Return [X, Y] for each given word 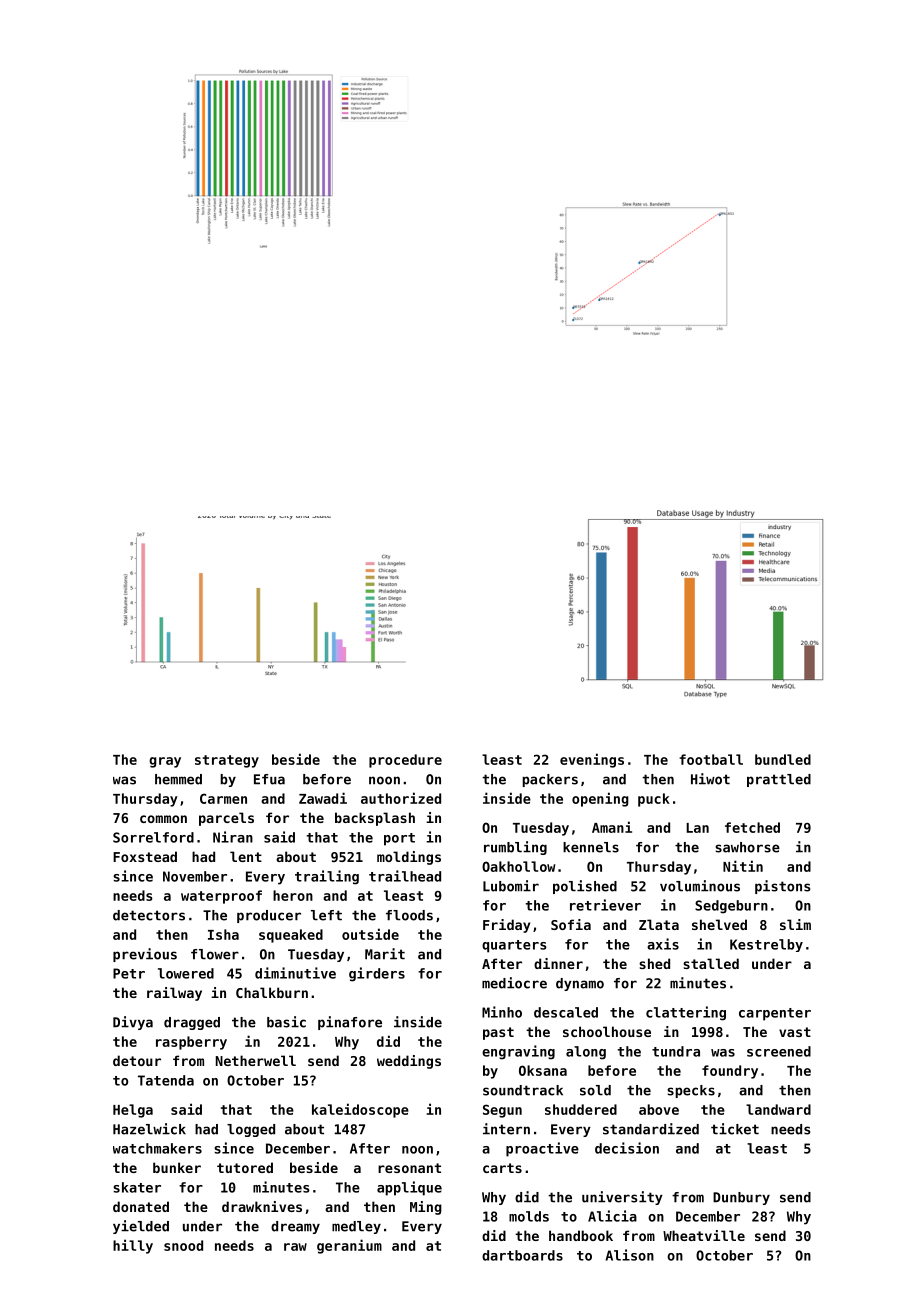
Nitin [743, 866]
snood [183, 1245]
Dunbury [741, 1198]
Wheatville [704, 1235]
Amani [612, 827]
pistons [783, 887]
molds [529, 1216]
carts [502, 1168]
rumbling [515, 848]
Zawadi [323, 798]
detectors [149, 915]
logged [251, 1130]
